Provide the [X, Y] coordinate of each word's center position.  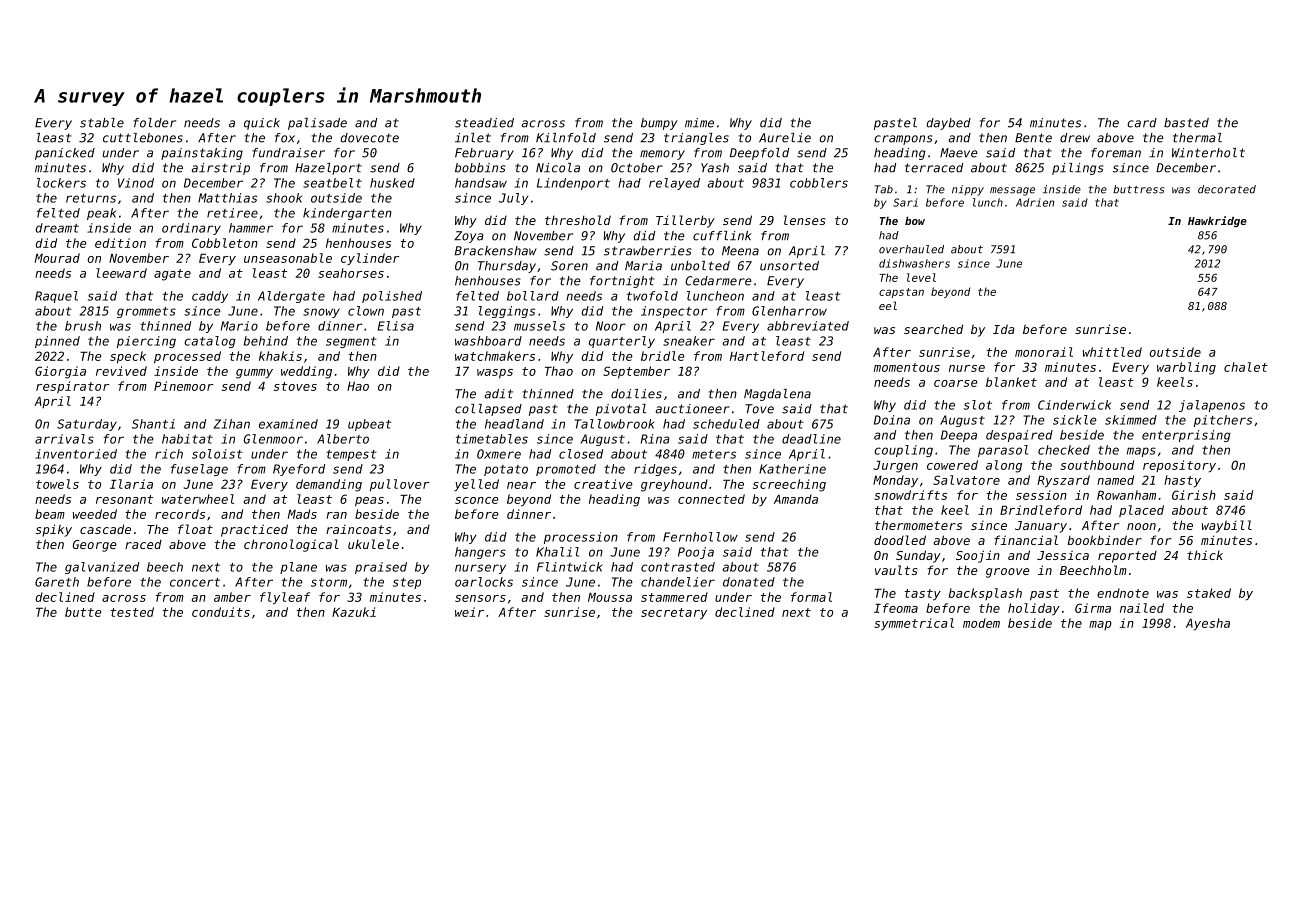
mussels [539, 326]
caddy [210, 297]
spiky [54, 530]
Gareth [57, 582]
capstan [901, 293]
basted [1186, 123]
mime [699, 123]
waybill [1227, 526]
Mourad [57, 258]
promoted [566, 470]
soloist [217, 454]
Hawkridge [1217, 221]
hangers [480, 553]
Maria [643, 266]
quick [262, 124]
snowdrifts [910, 495]
